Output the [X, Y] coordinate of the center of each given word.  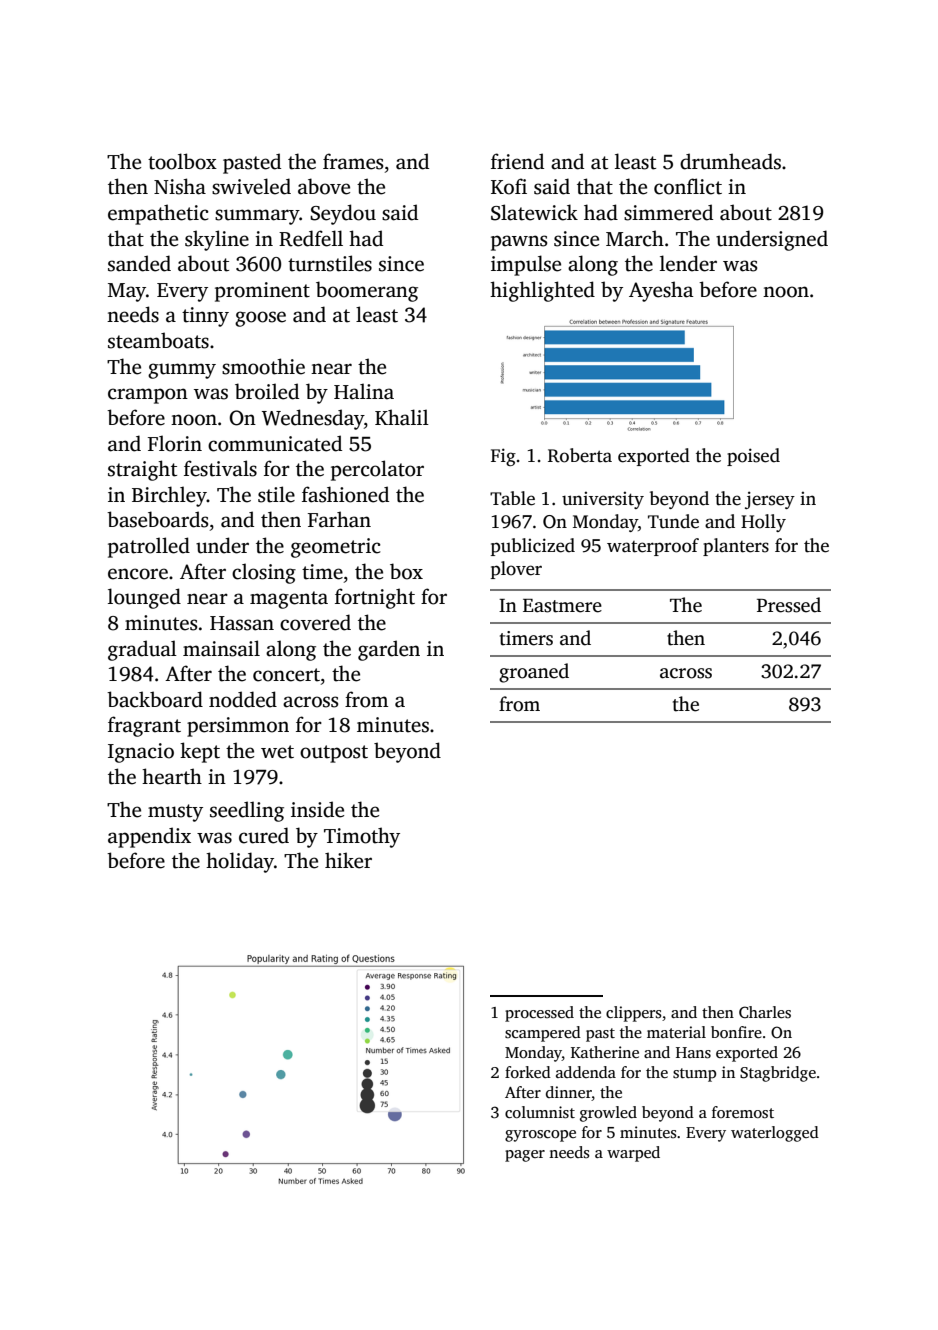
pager [525, 1156]
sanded [139, 263]
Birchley [169, 496]
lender [688, 263]
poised [753, 457]
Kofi [509, 186]
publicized [533, 547]
